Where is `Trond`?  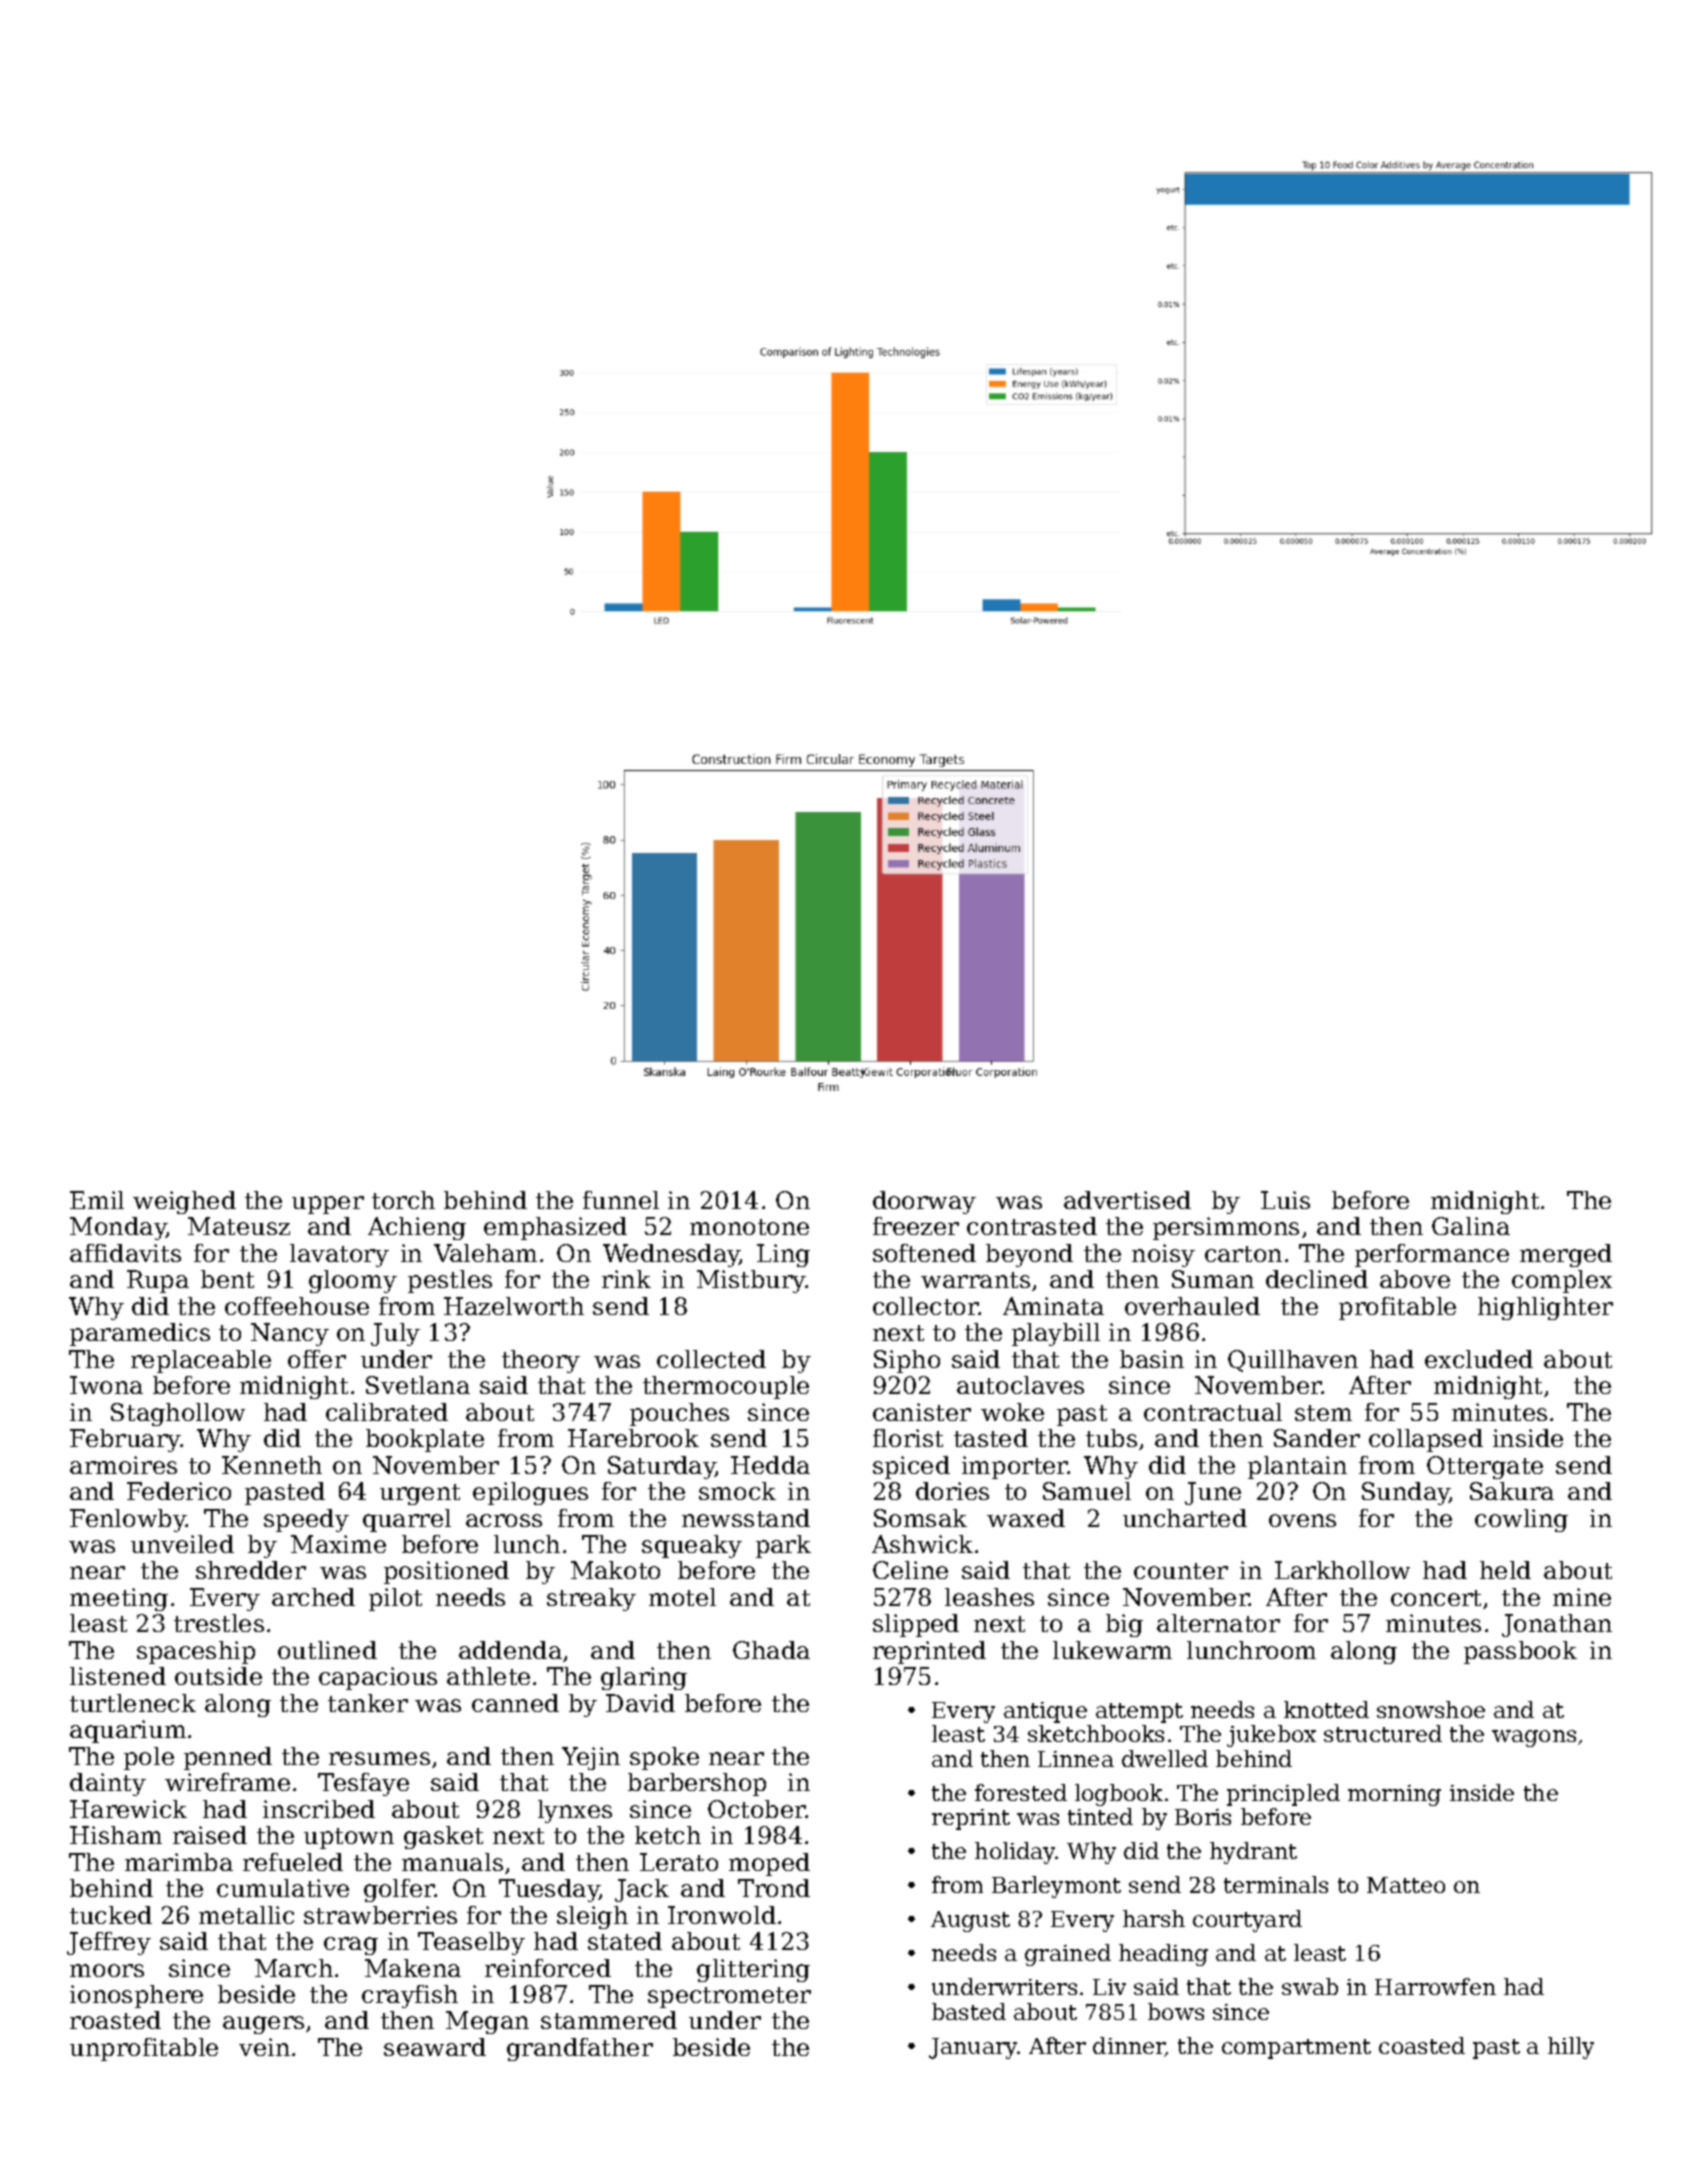
Trond is located at coordinates (774, 1888).
